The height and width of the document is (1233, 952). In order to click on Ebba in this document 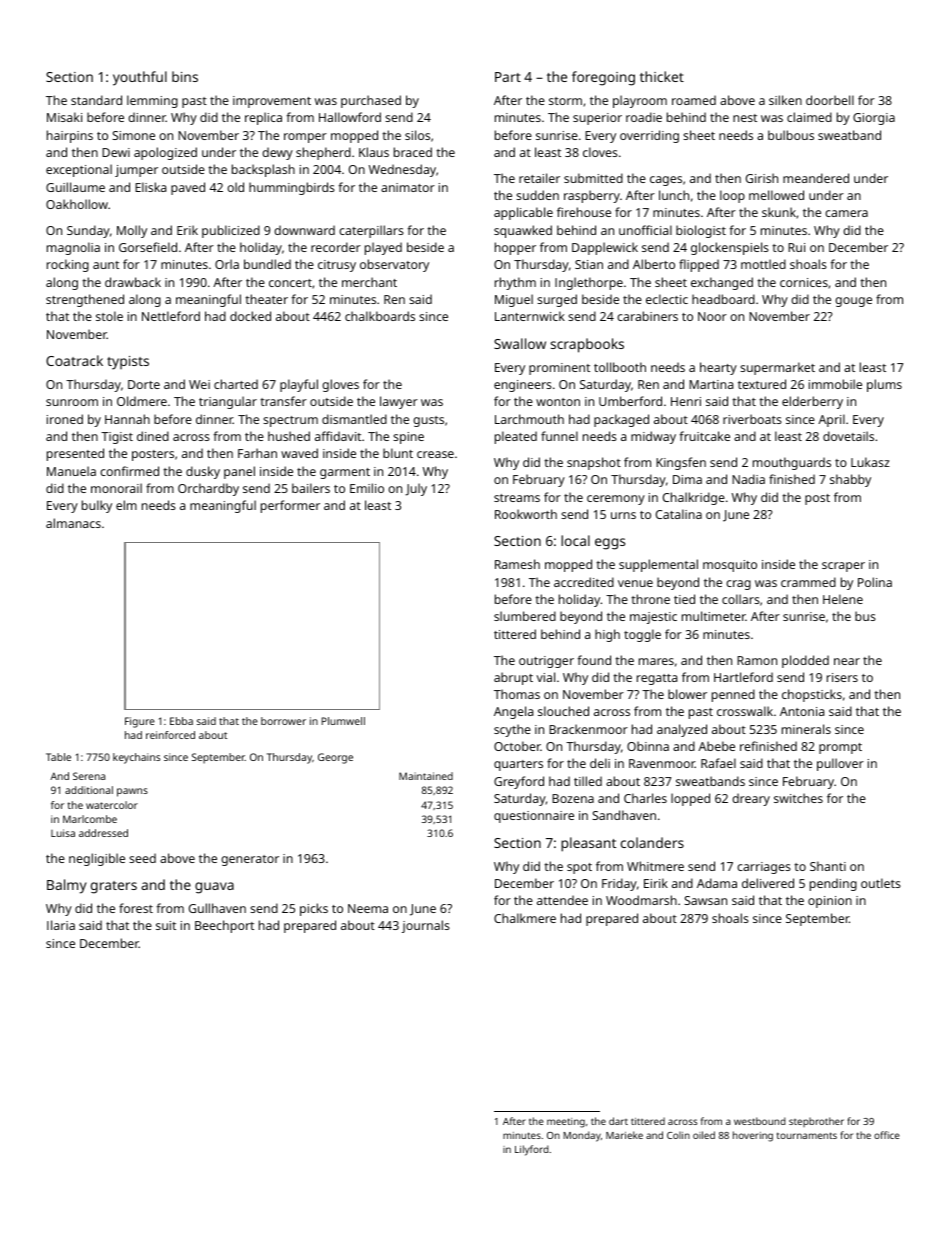, I will do `click(181, 721)`.
